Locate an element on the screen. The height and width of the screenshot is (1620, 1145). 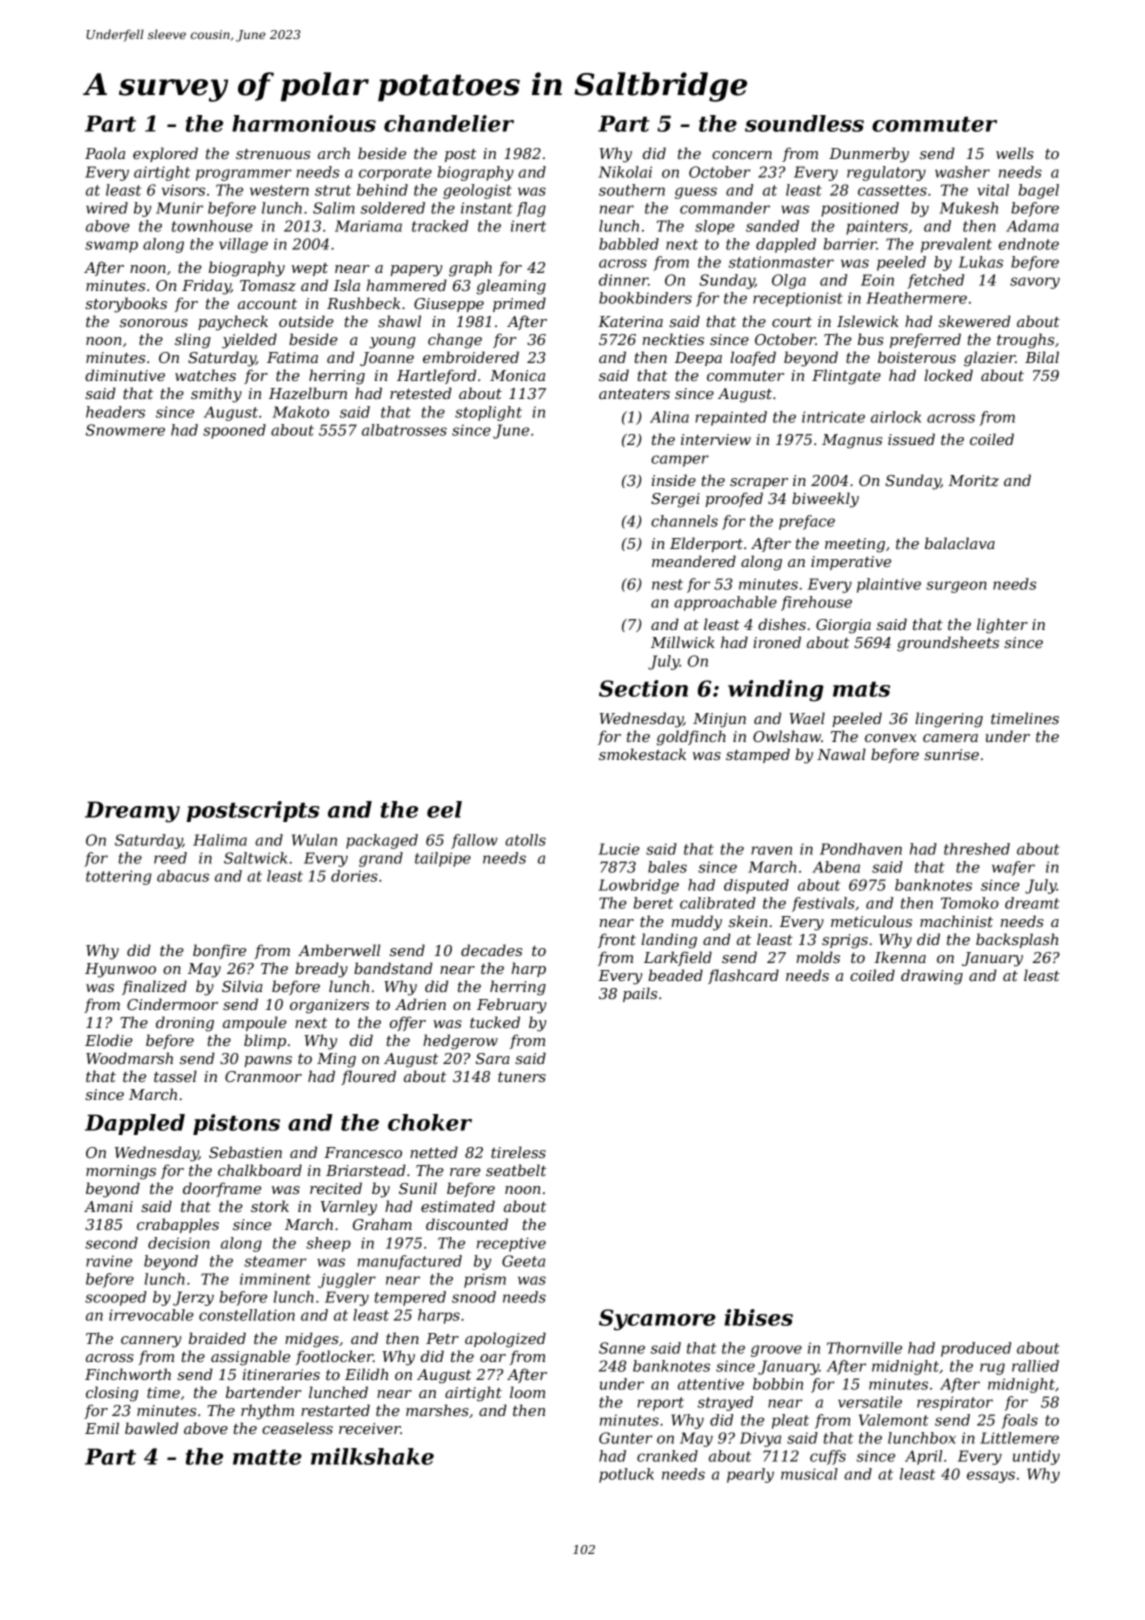
bales is located at coordinates (667, 867).
